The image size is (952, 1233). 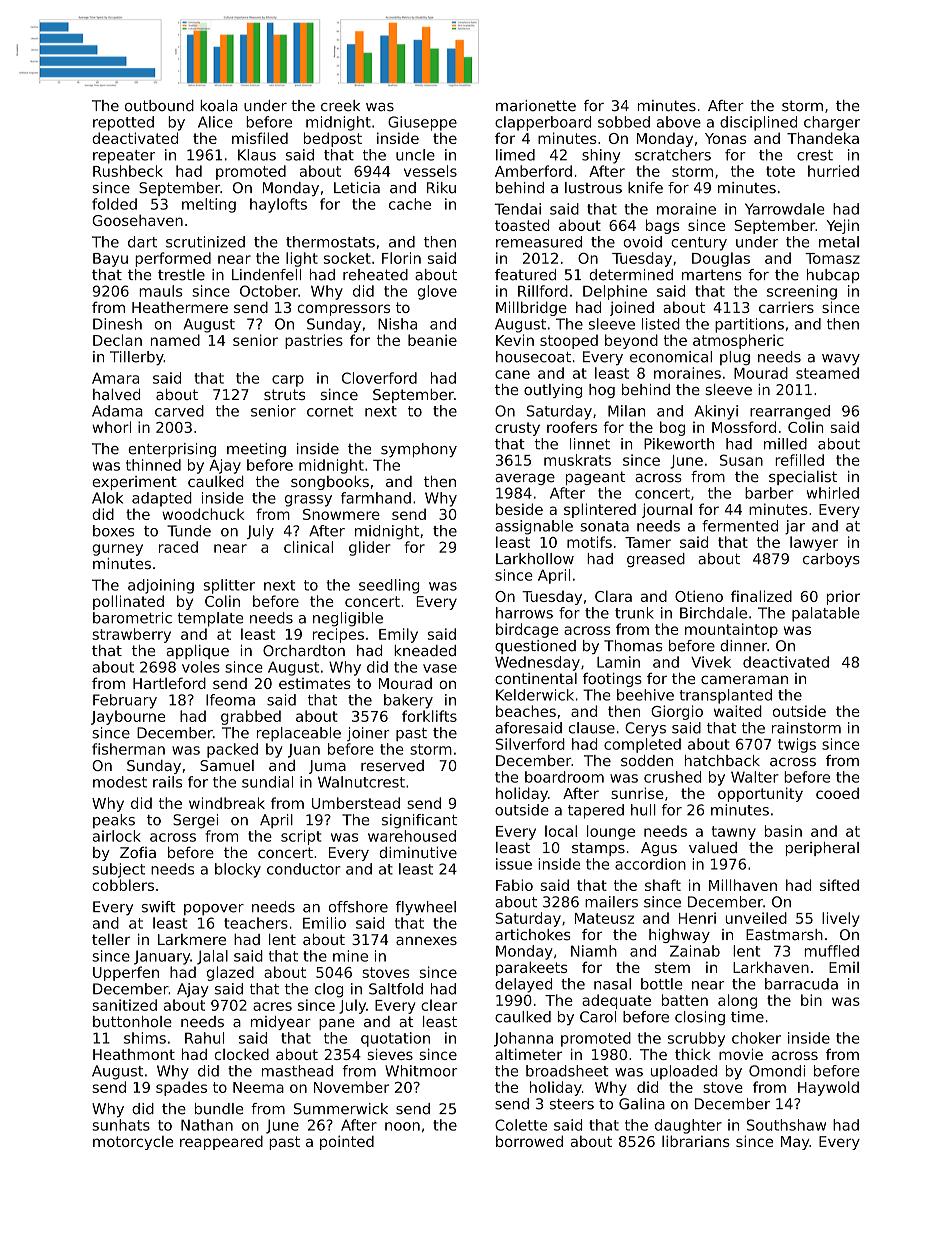 I want to click on plug, so click(x=735, y=358).
